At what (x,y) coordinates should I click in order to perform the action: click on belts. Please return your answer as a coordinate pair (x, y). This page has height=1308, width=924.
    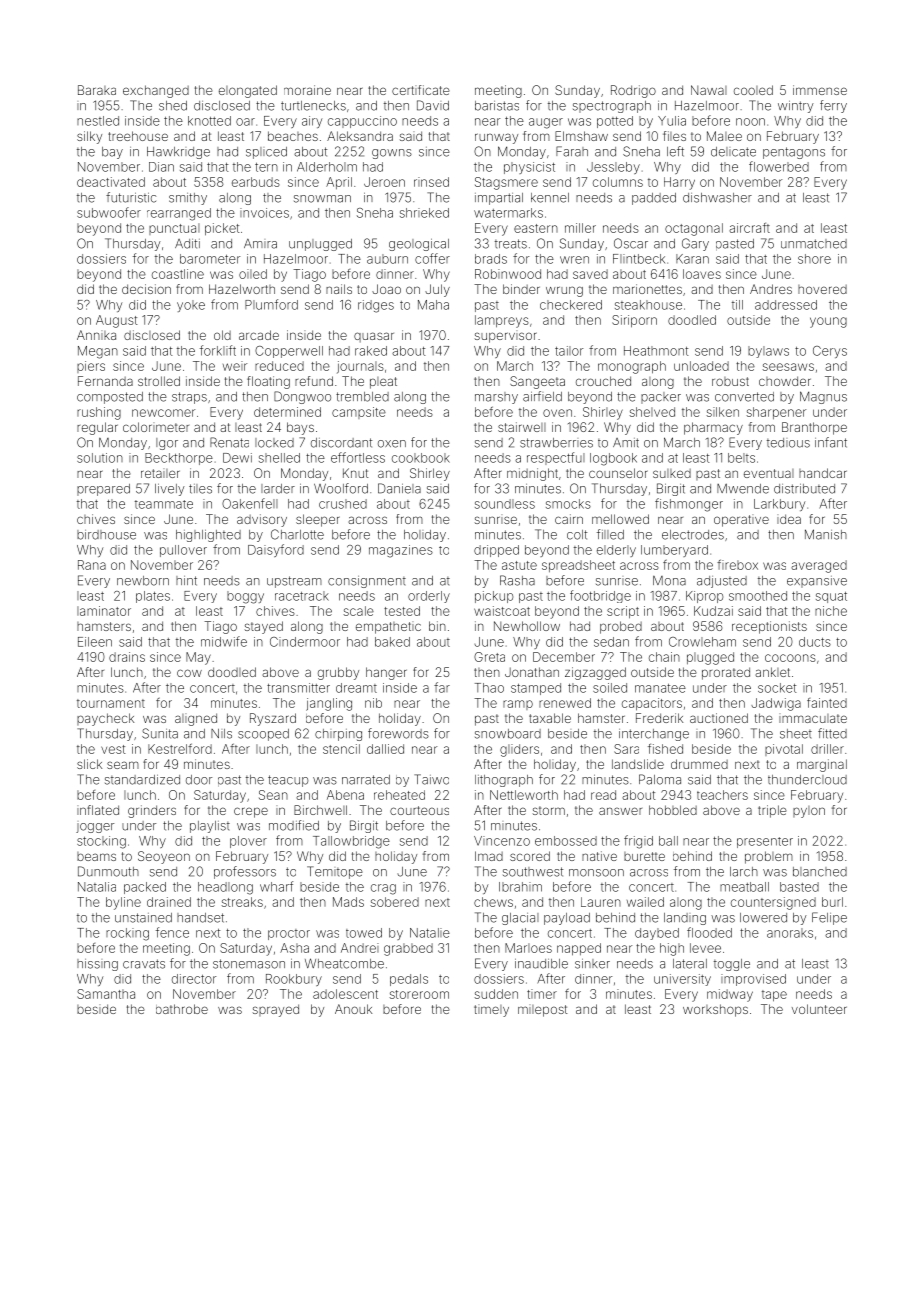
    Looking at the image, I should click on (741, 458).
